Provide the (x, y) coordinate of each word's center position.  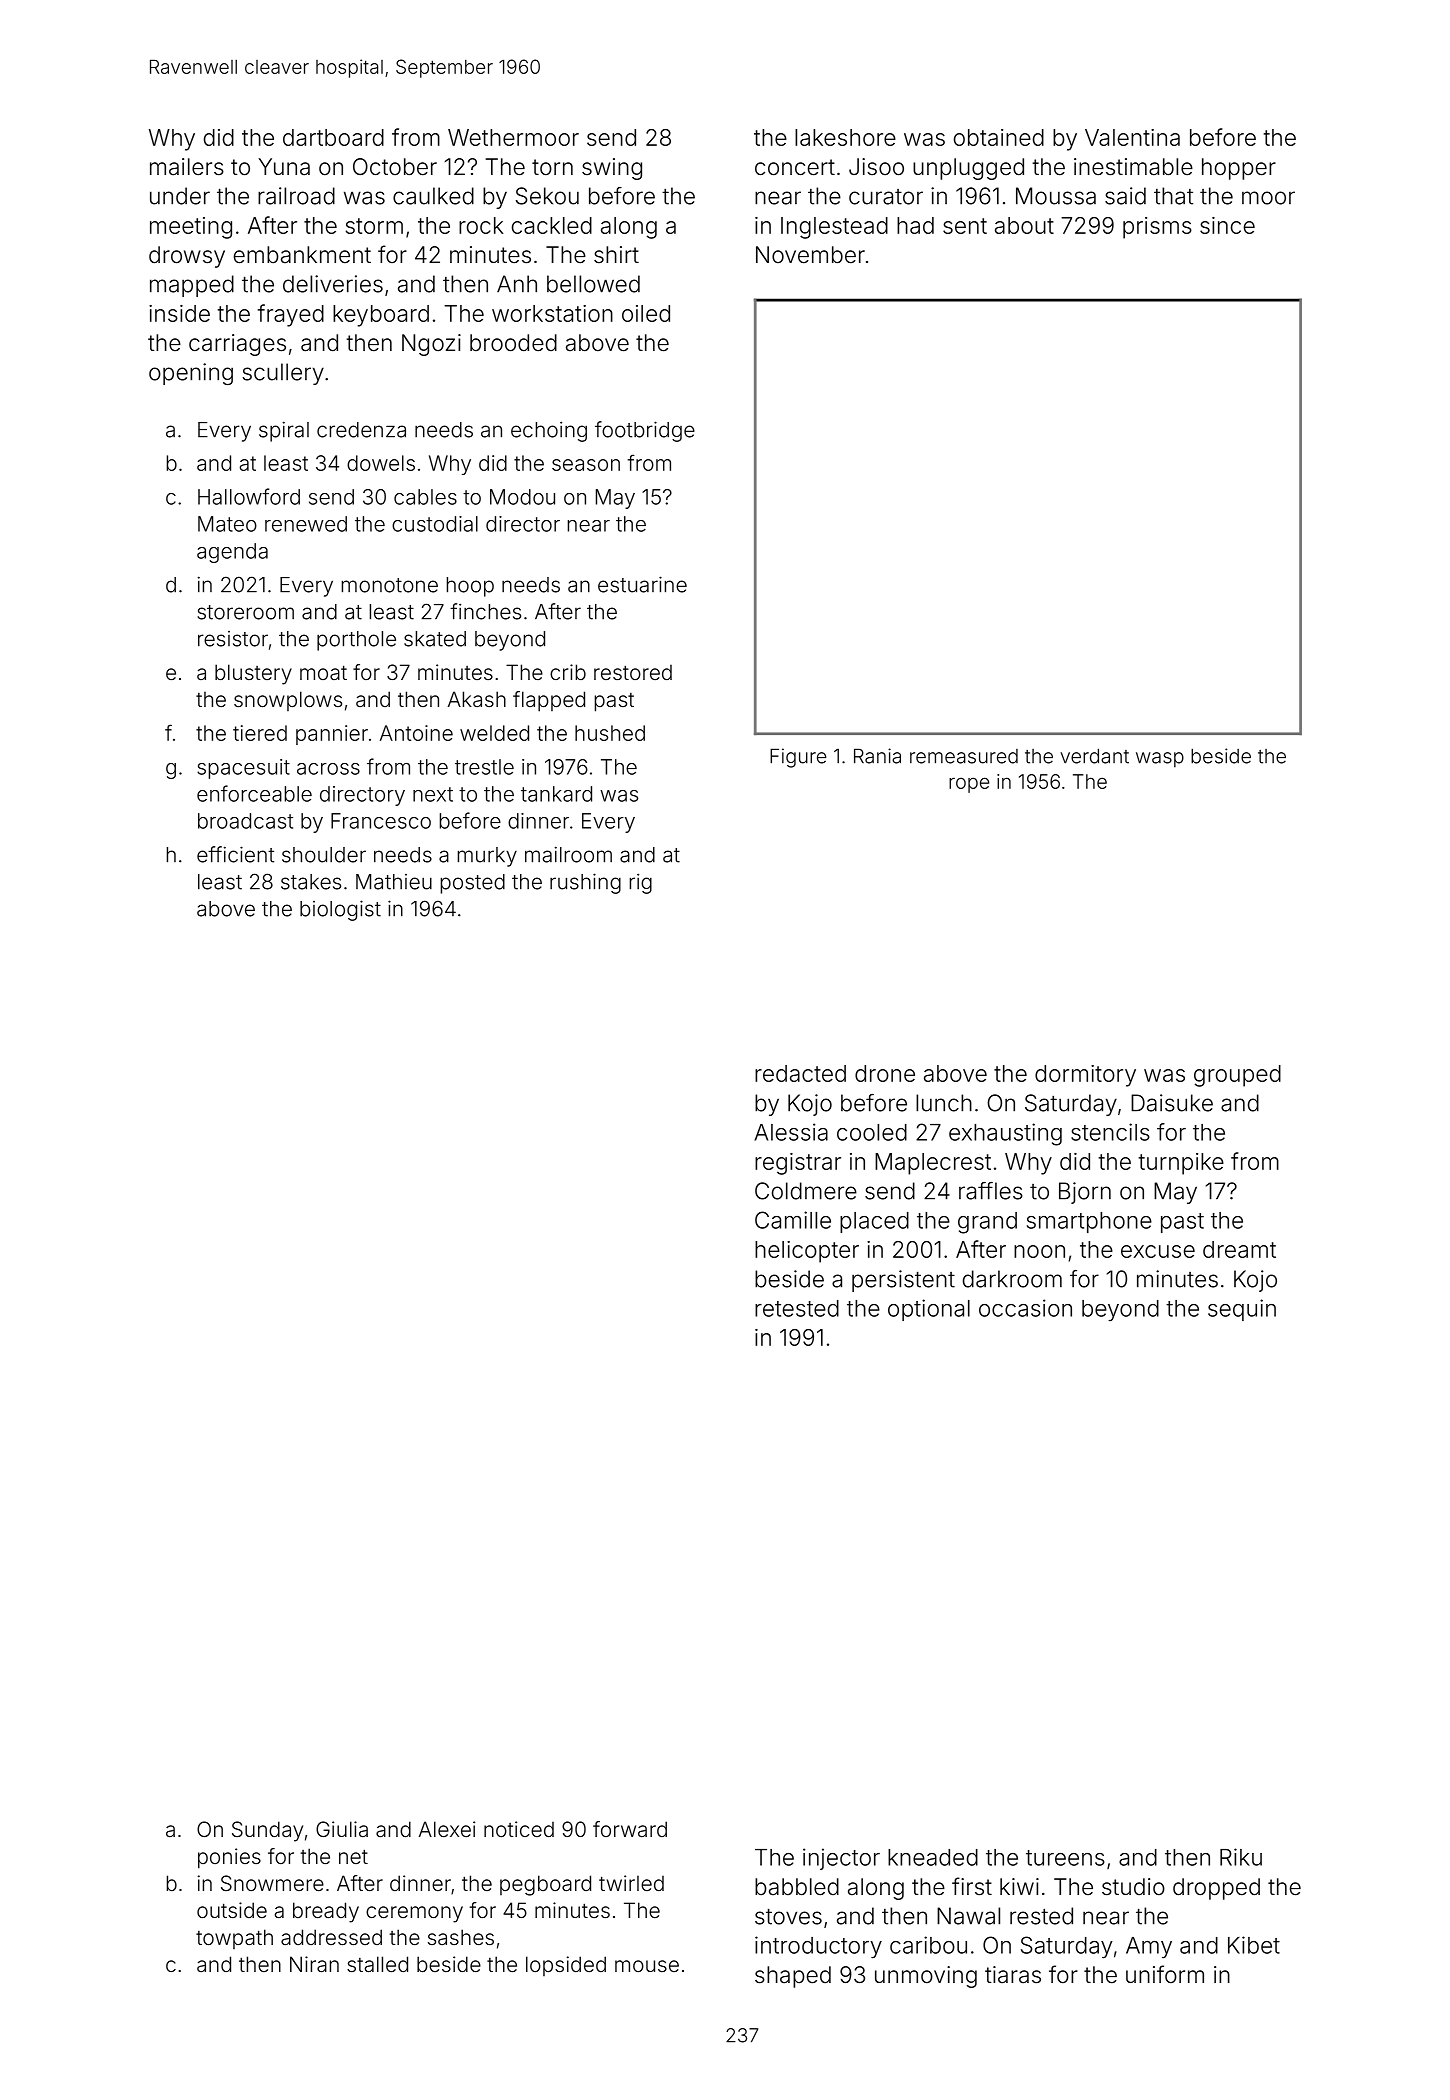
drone (885, 1073)
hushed (610, 733)
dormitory (1085, 1076)
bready (326, 1912)
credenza (361, 430)
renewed (306, 524)
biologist (340, 910)
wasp (1160, 760)
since (1227, 225)
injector (841, 1859)
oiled (646, 313)
